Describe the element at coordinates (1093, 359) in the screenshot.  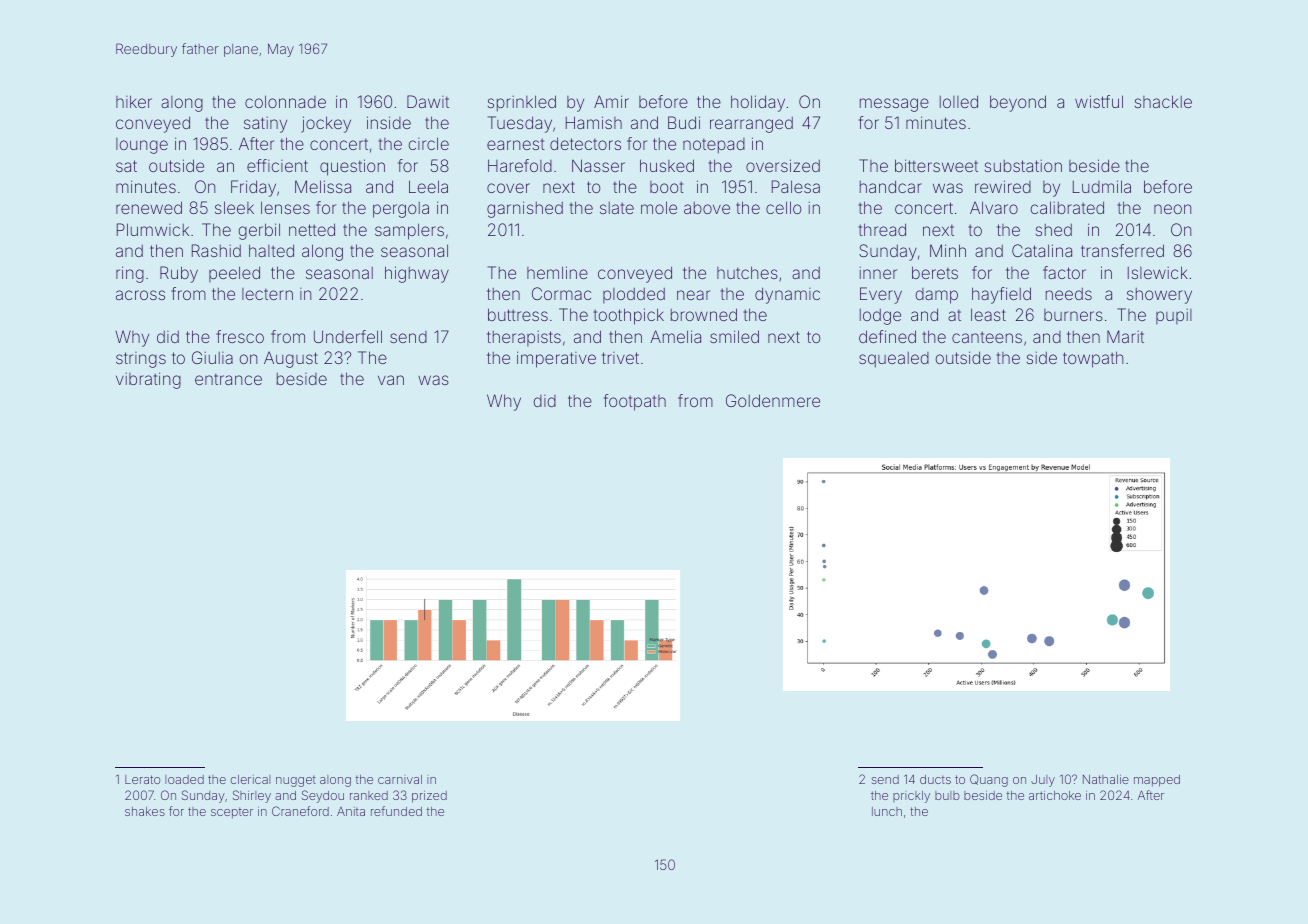
I see `towpath` at that location.
